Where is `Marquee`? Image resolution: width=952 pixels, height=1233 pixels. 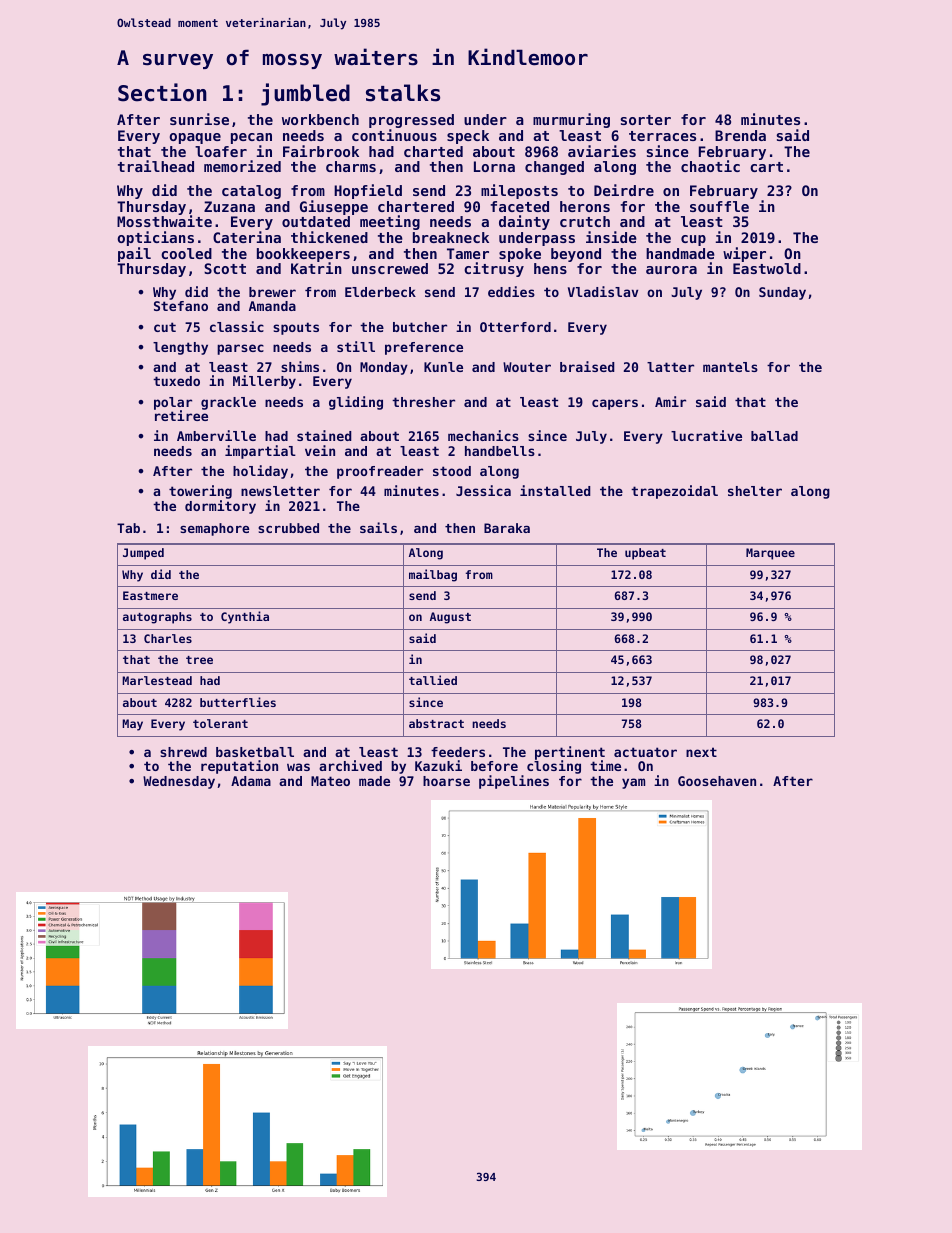 Marquee is located at coordinates (770, 554).
